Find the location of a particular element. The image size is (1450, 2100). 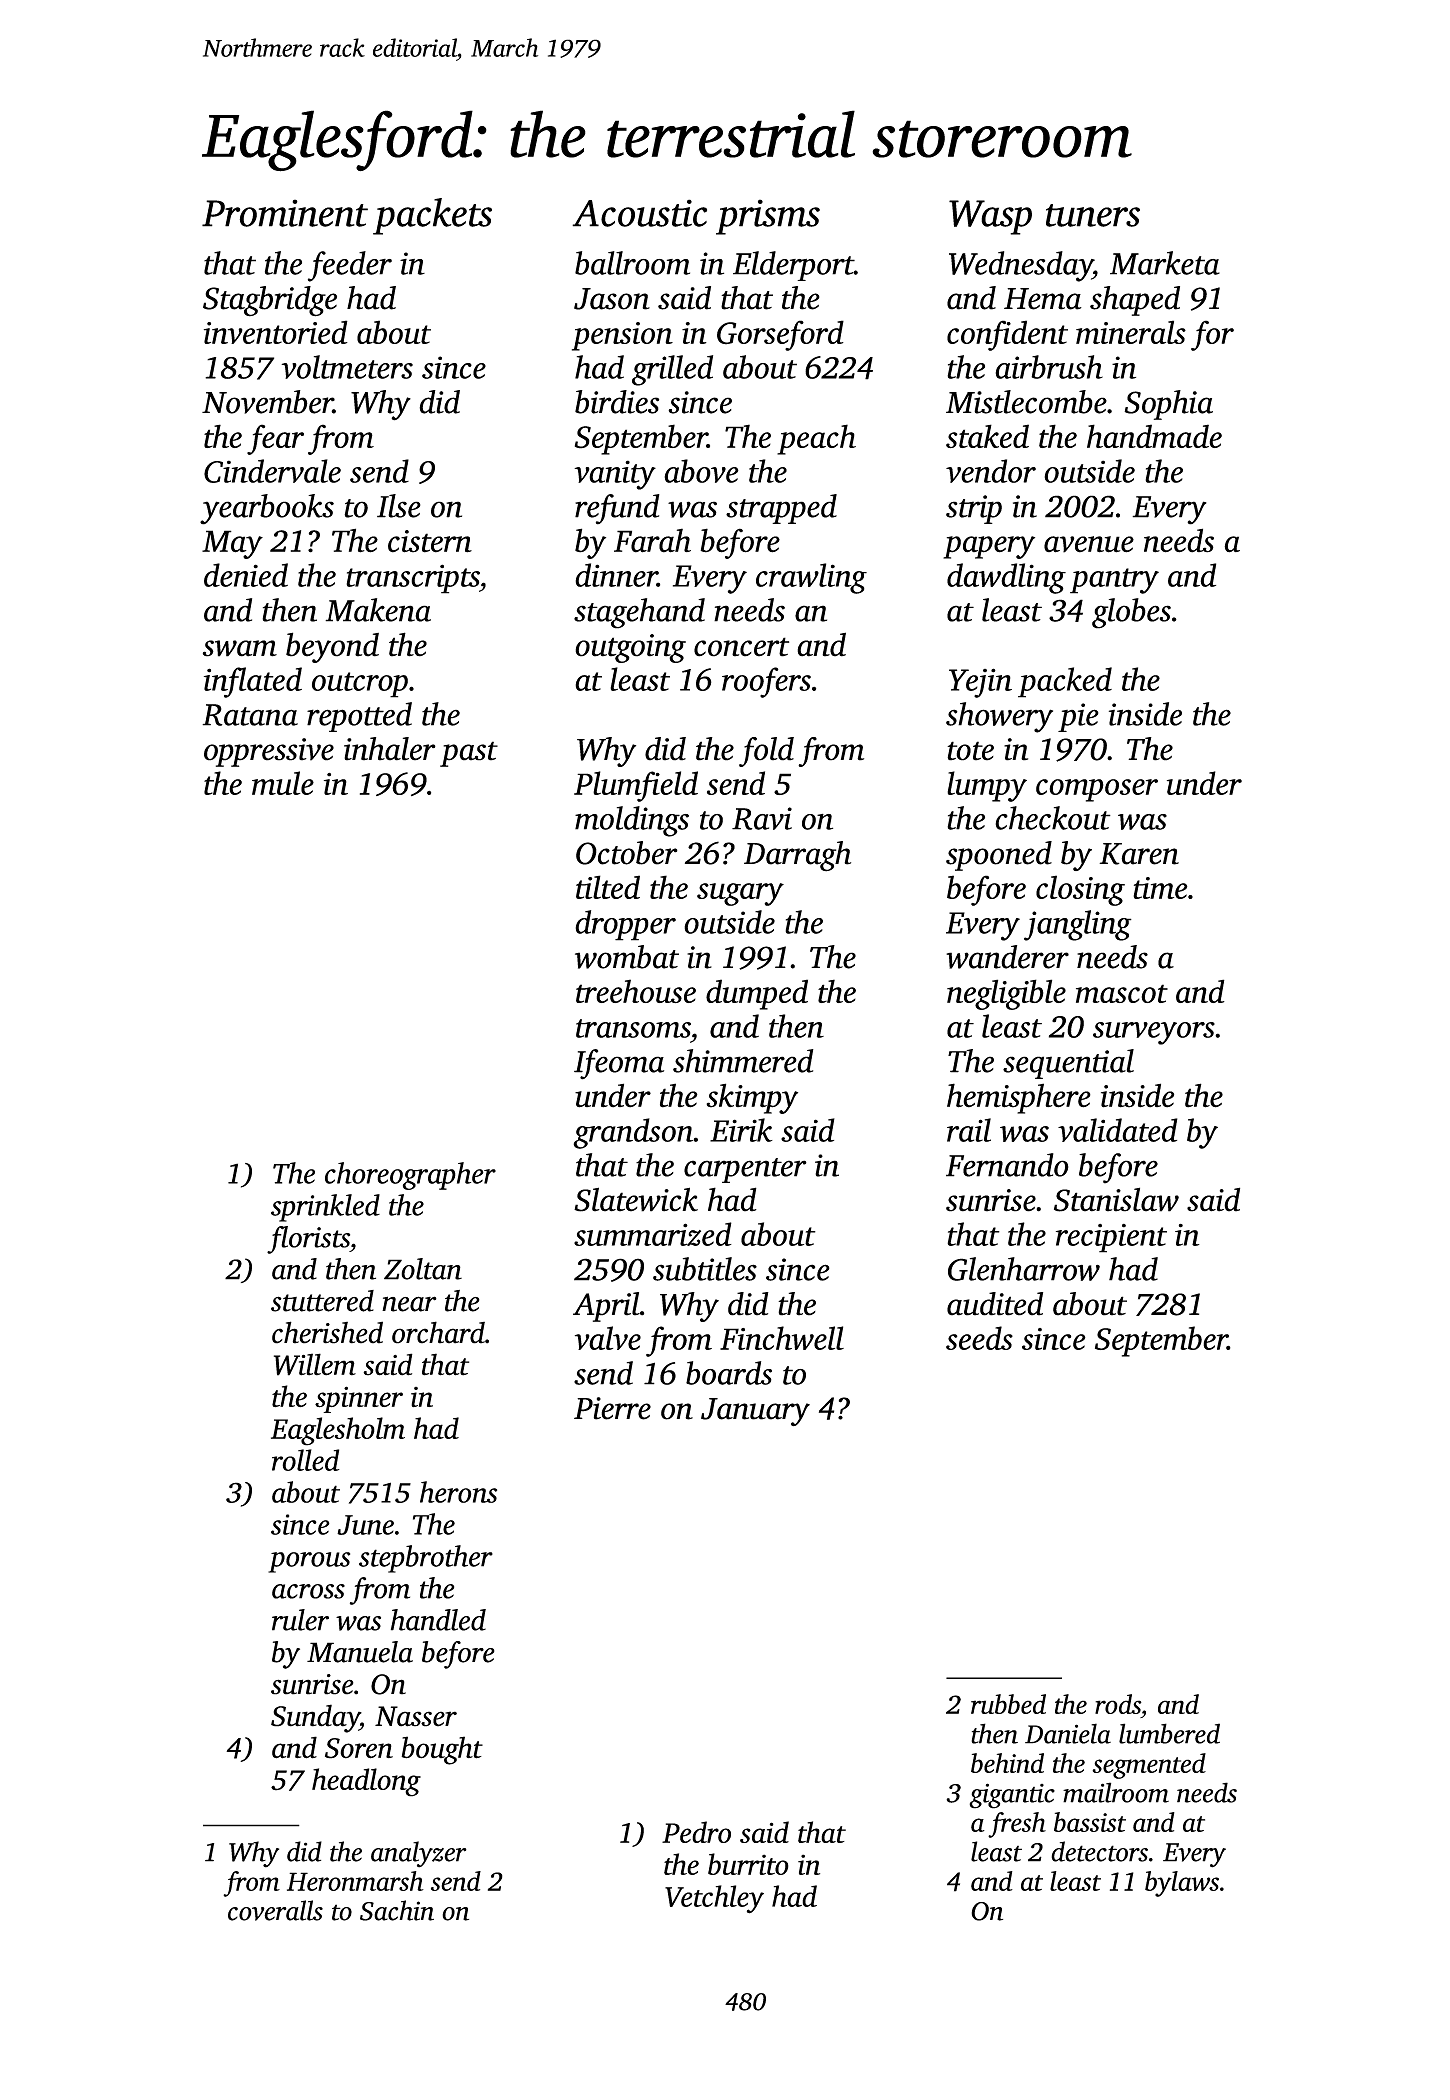

choreographer is located at coordinates (410, 1176).
